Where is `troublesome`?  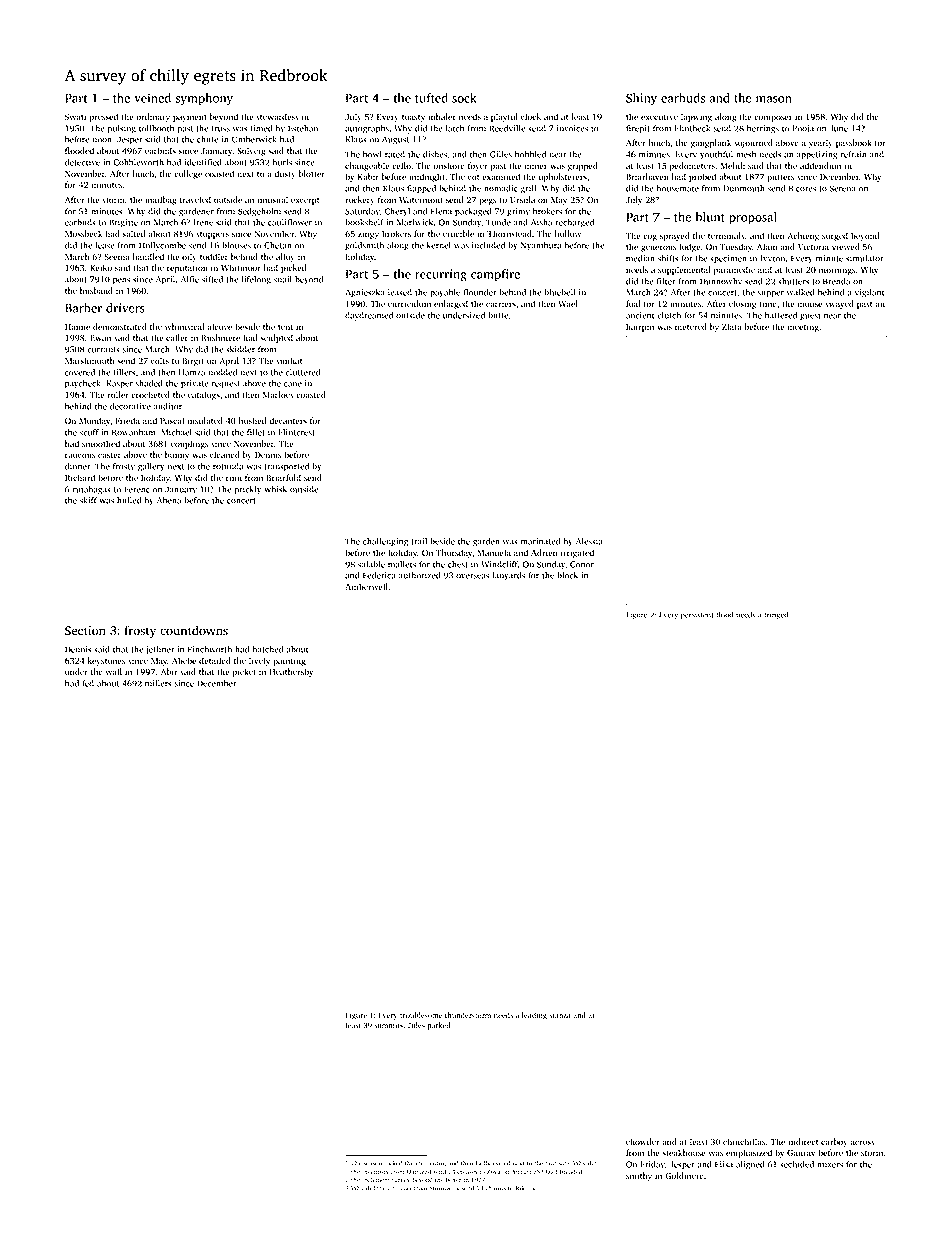 troublesome is located at coordinates (421, 1015).
